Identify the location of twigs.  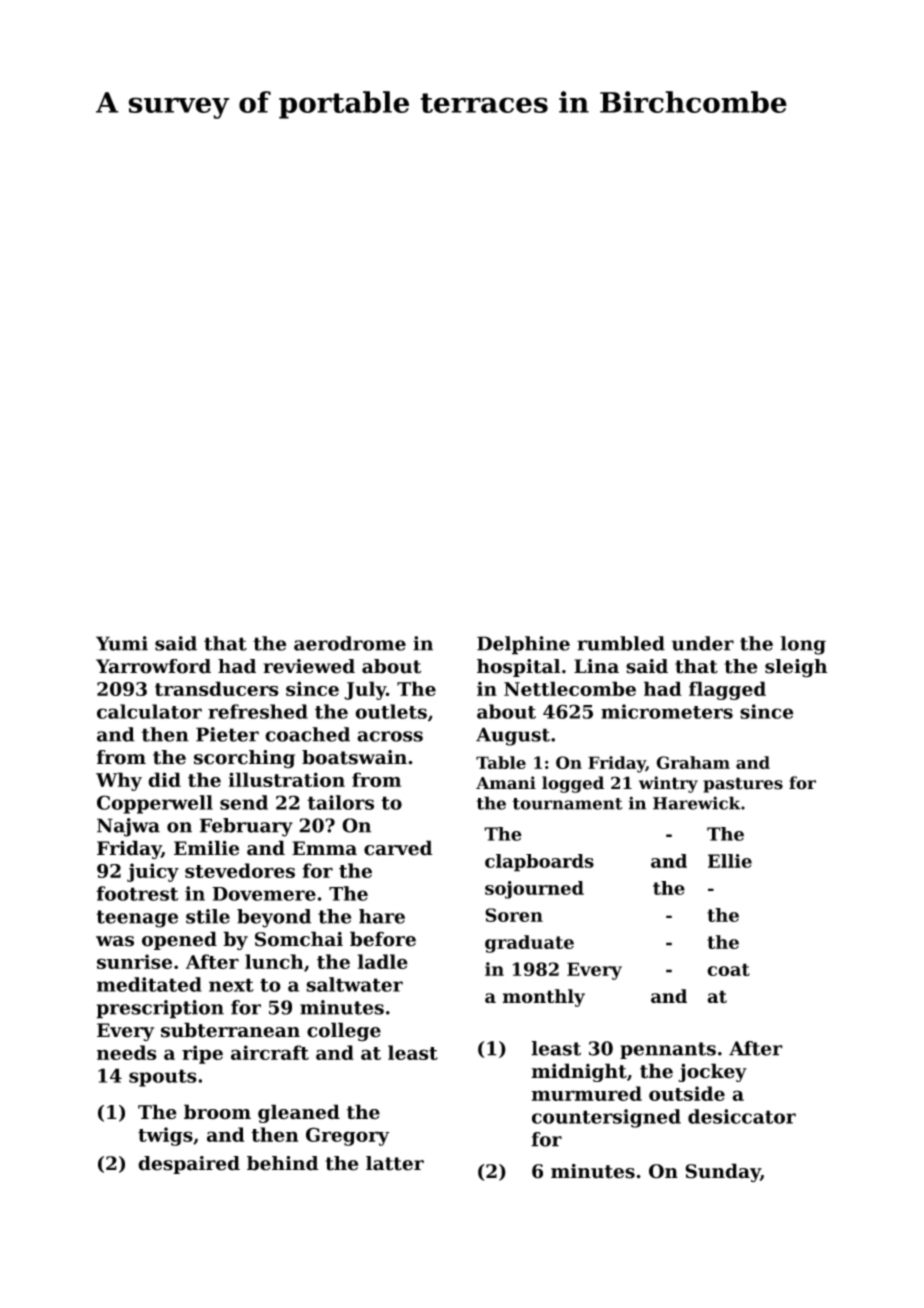
(165, 1136).
